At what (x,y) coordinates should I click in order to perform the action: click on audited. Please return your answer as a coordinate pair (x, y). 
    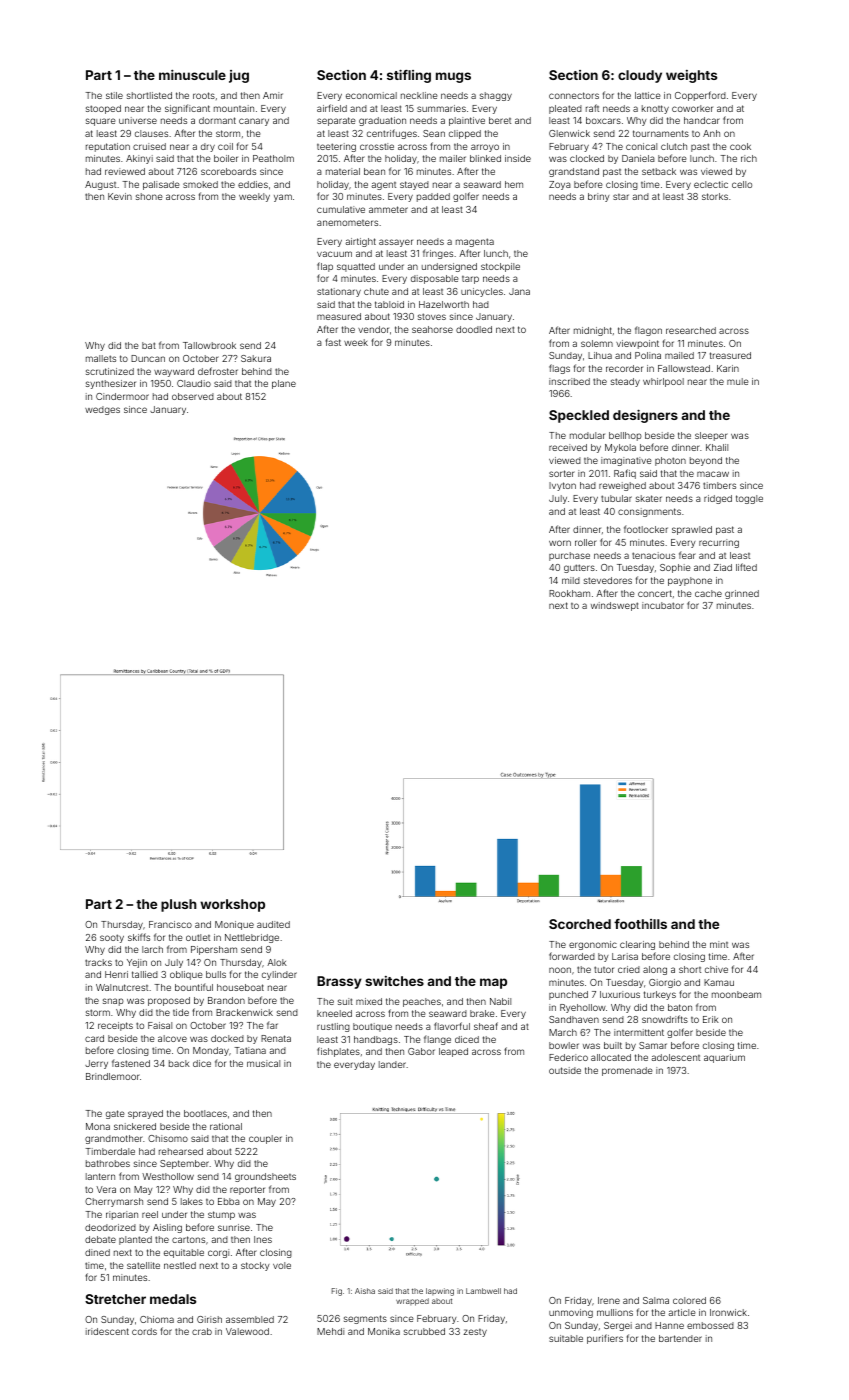
    Looking at the image, I should click on (273, 924).
